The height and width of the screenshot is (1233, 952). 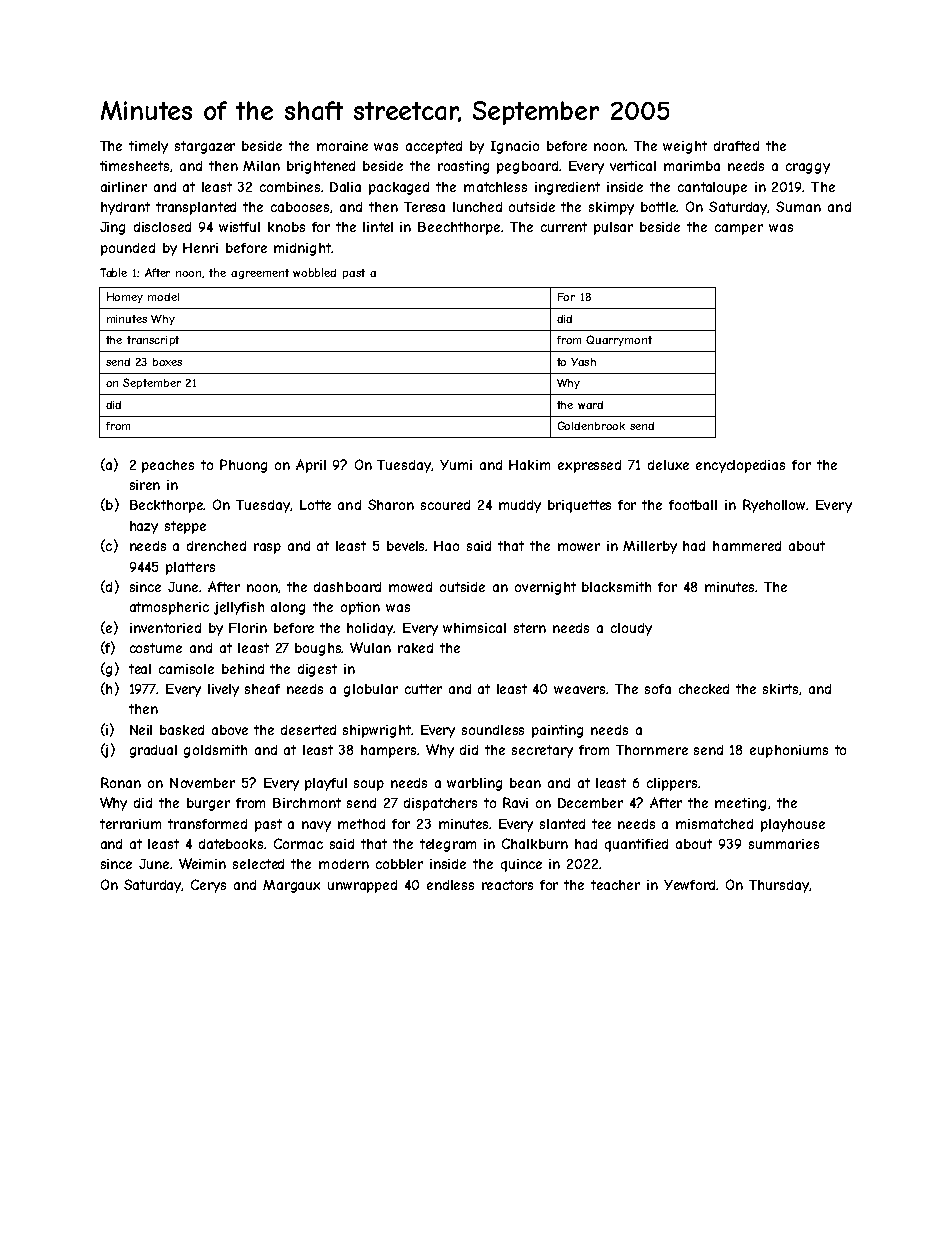 I want to click on method, so click(x=361, y=824).
